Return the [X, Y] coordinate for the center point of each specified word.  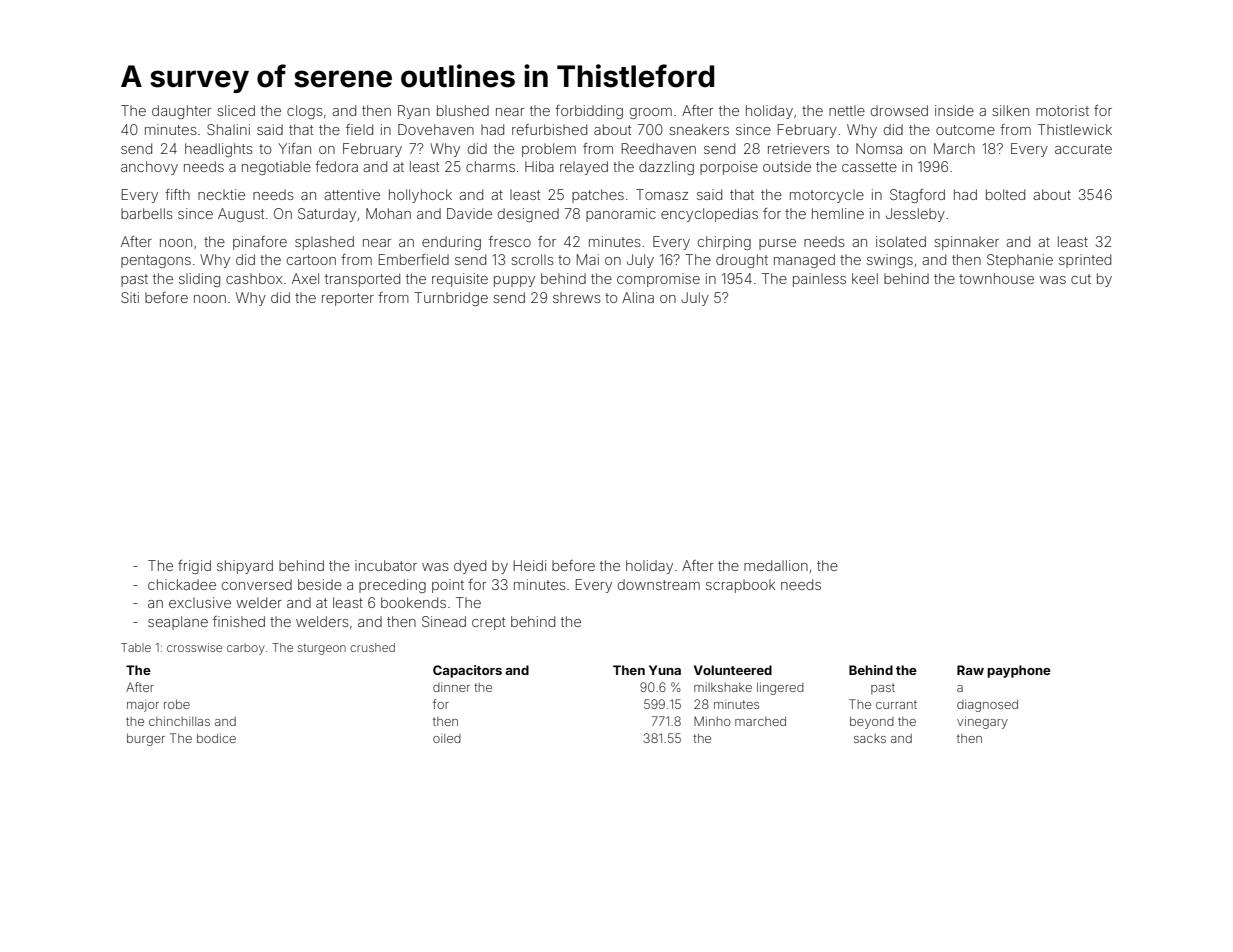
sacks [870, 738]
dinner [451, 687]
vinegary [982, 722]
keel [865, 278]
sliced [236, 110]
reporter [348, 299]
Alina [638, 297]
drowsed [899, 110]
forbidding [589, 112]
